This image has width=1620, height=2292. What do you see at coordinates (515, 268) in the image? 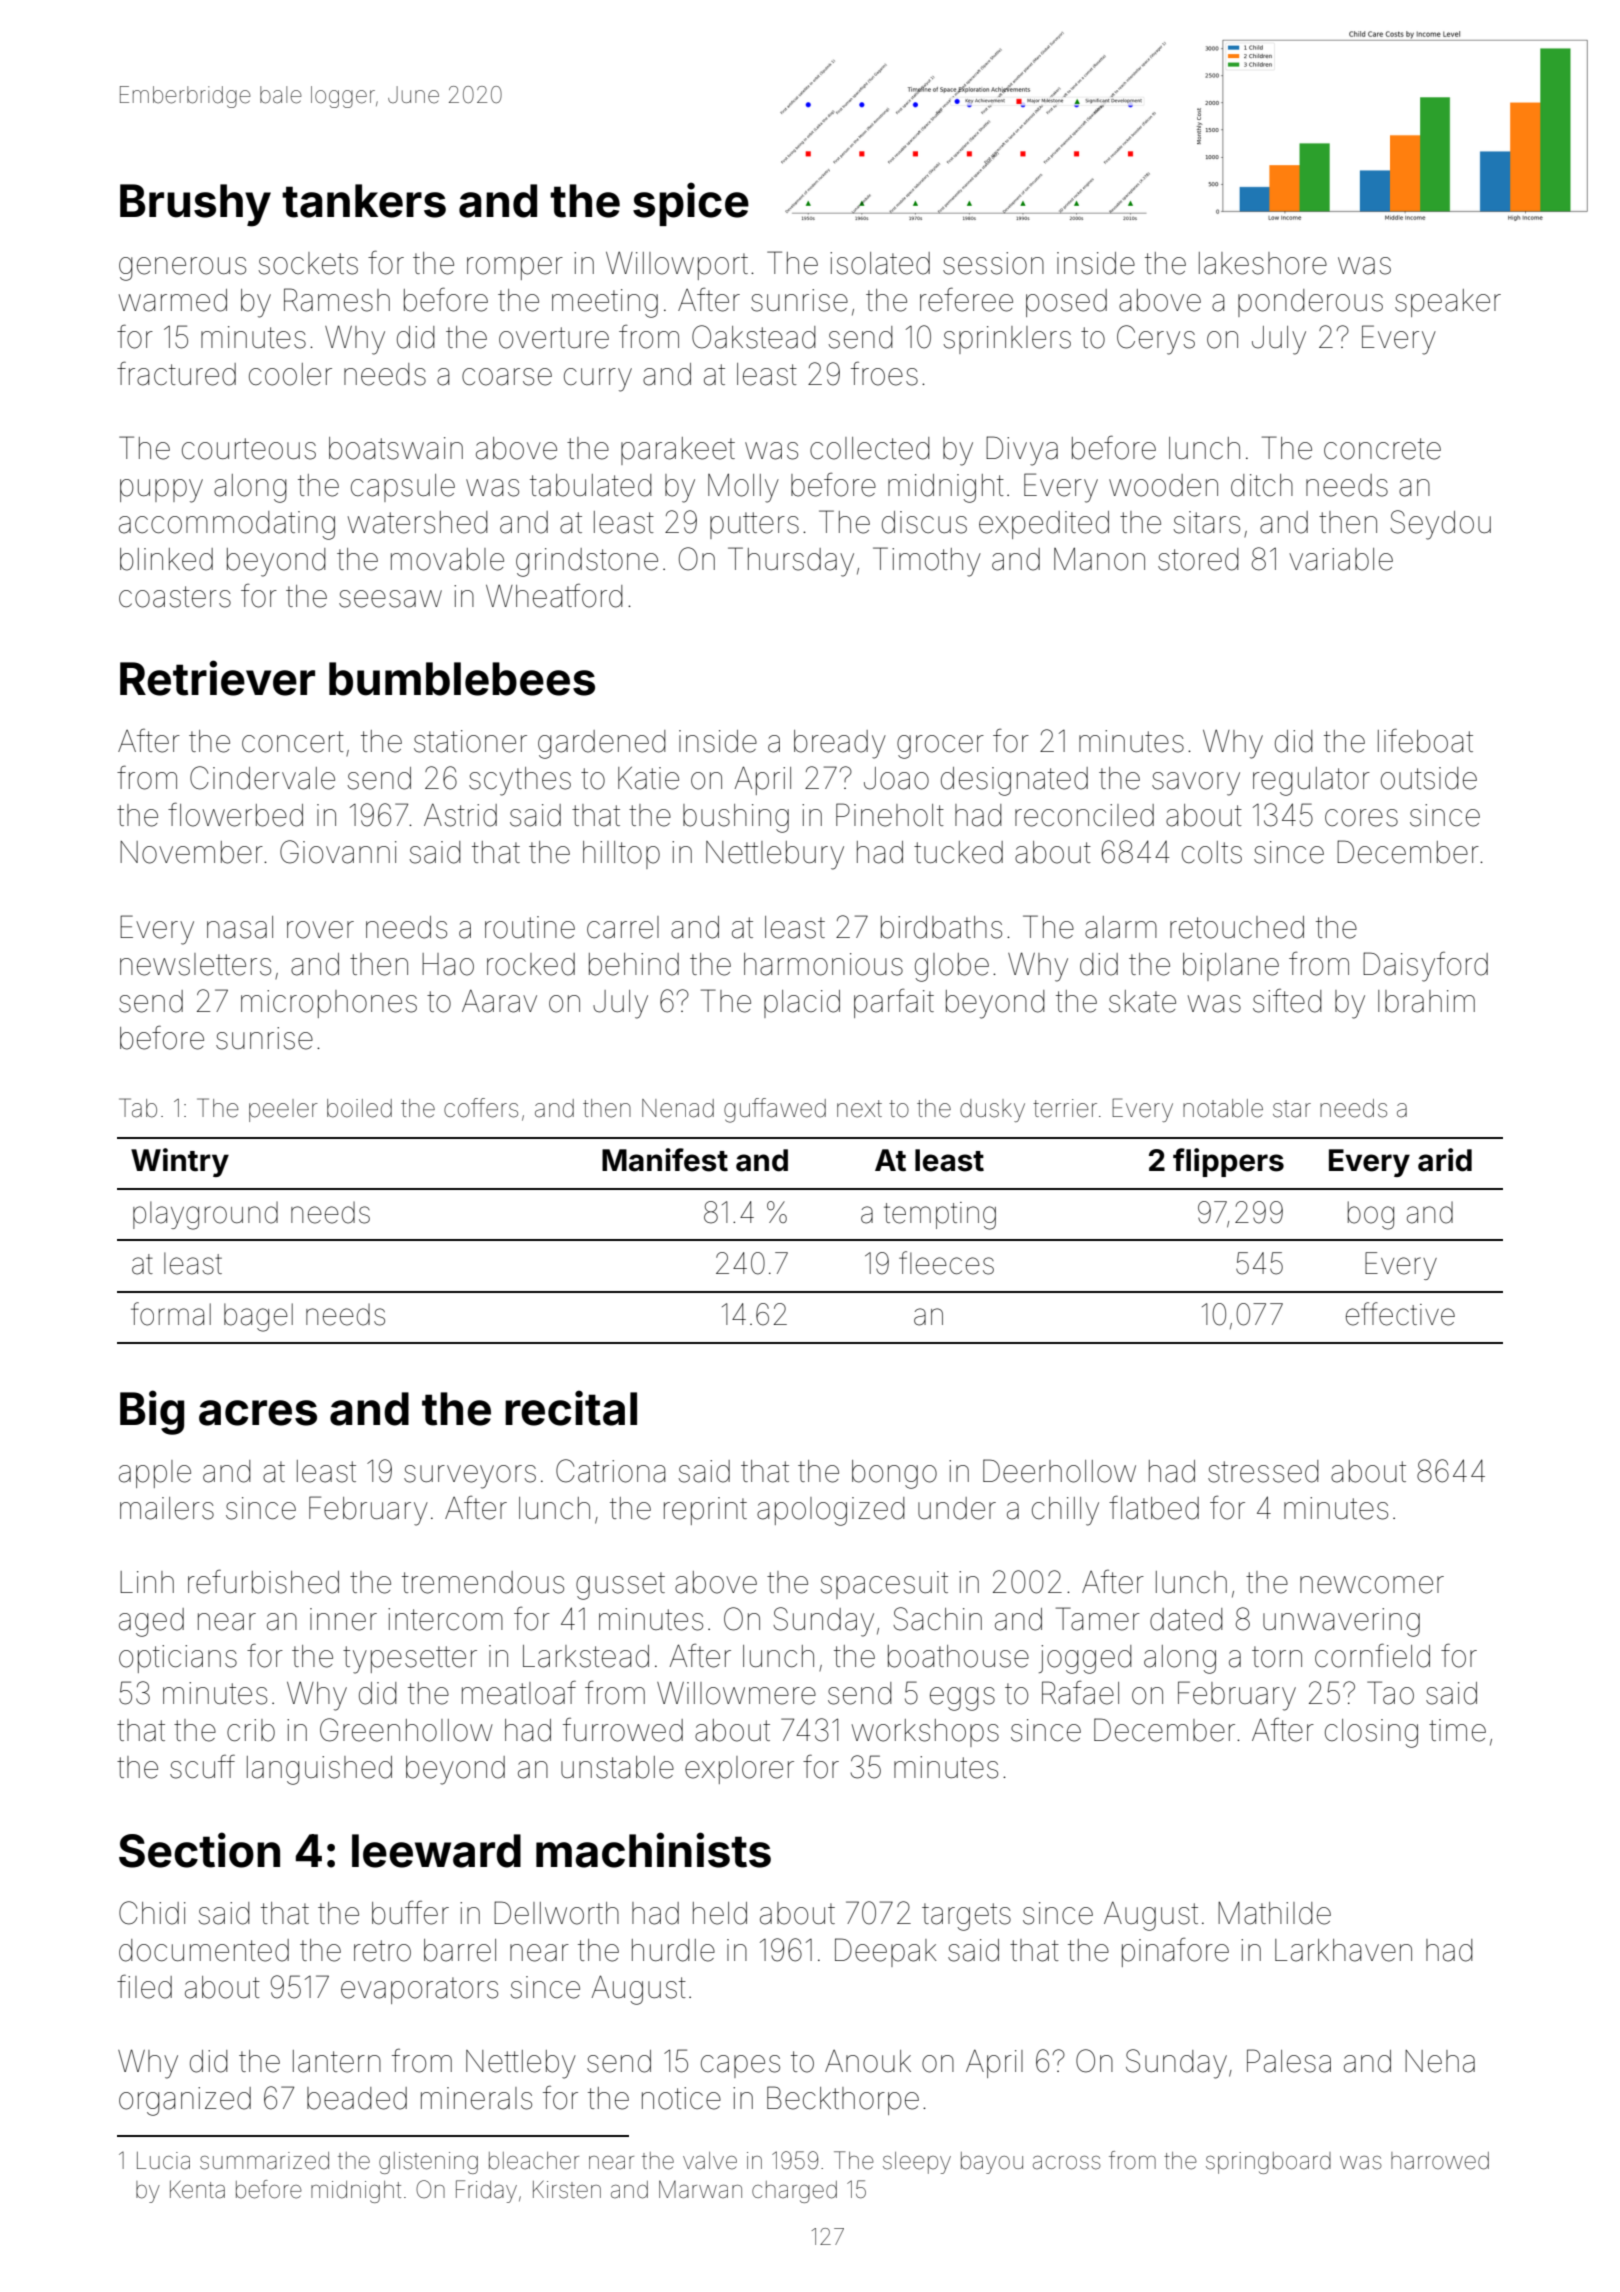
I see `romper` at bounding box center [515, 268].
